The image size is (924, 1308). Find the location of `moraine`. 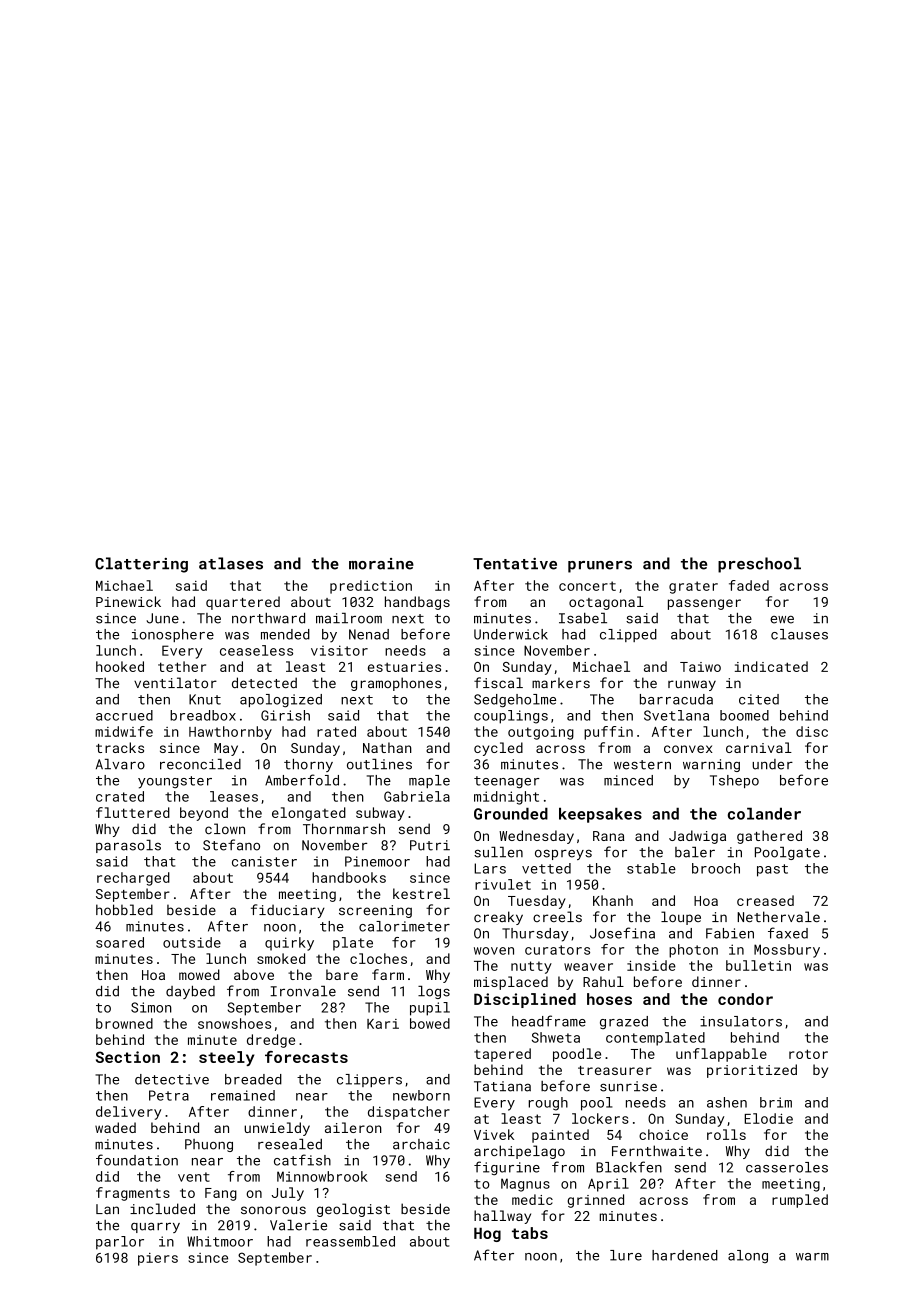

moraine is located at coordinates (381, 564).
